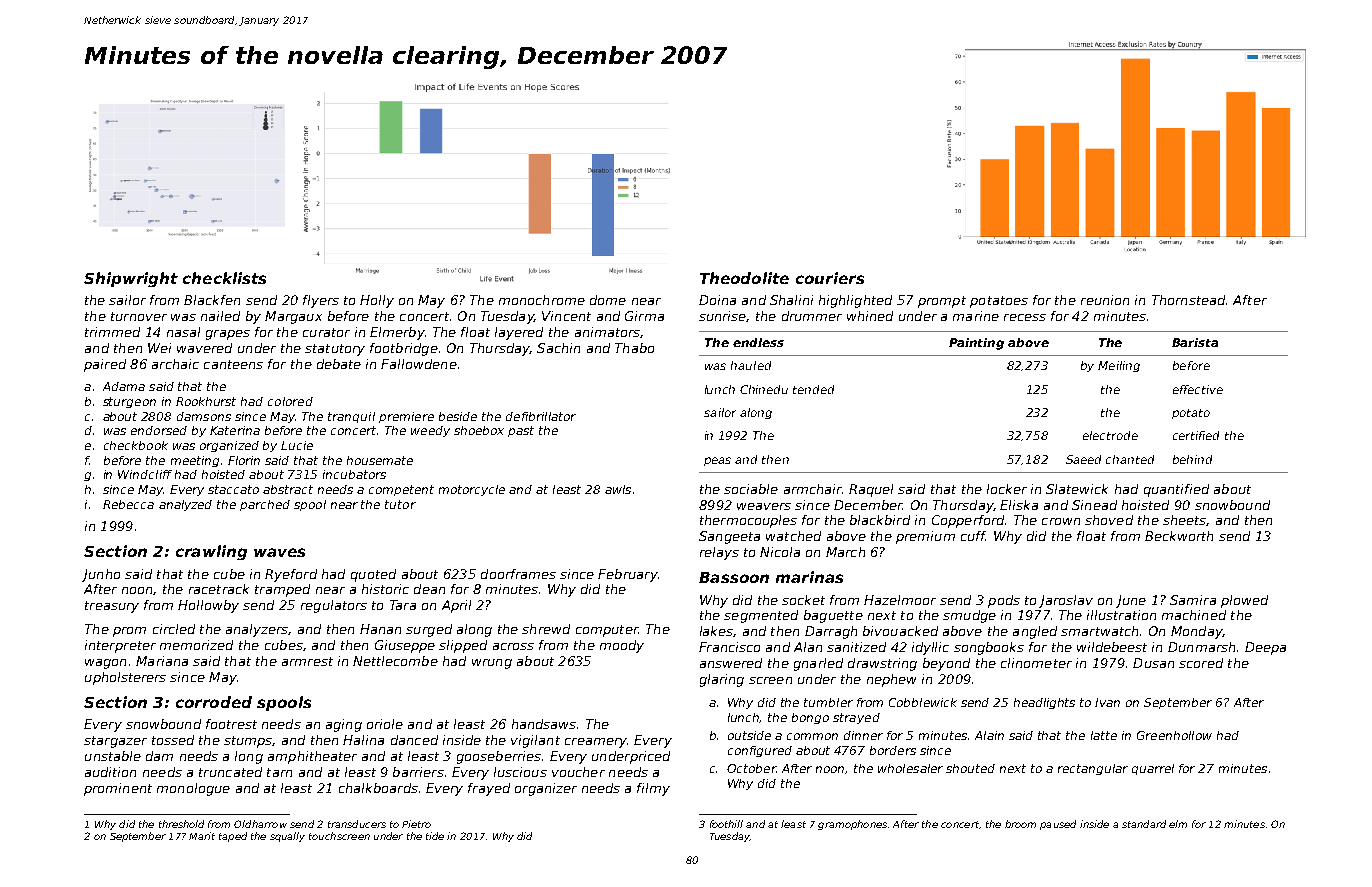  What do you see at coordinates (351, 417) in the screenshot?
I see `tranquil` at bounding box center [351, 417].
